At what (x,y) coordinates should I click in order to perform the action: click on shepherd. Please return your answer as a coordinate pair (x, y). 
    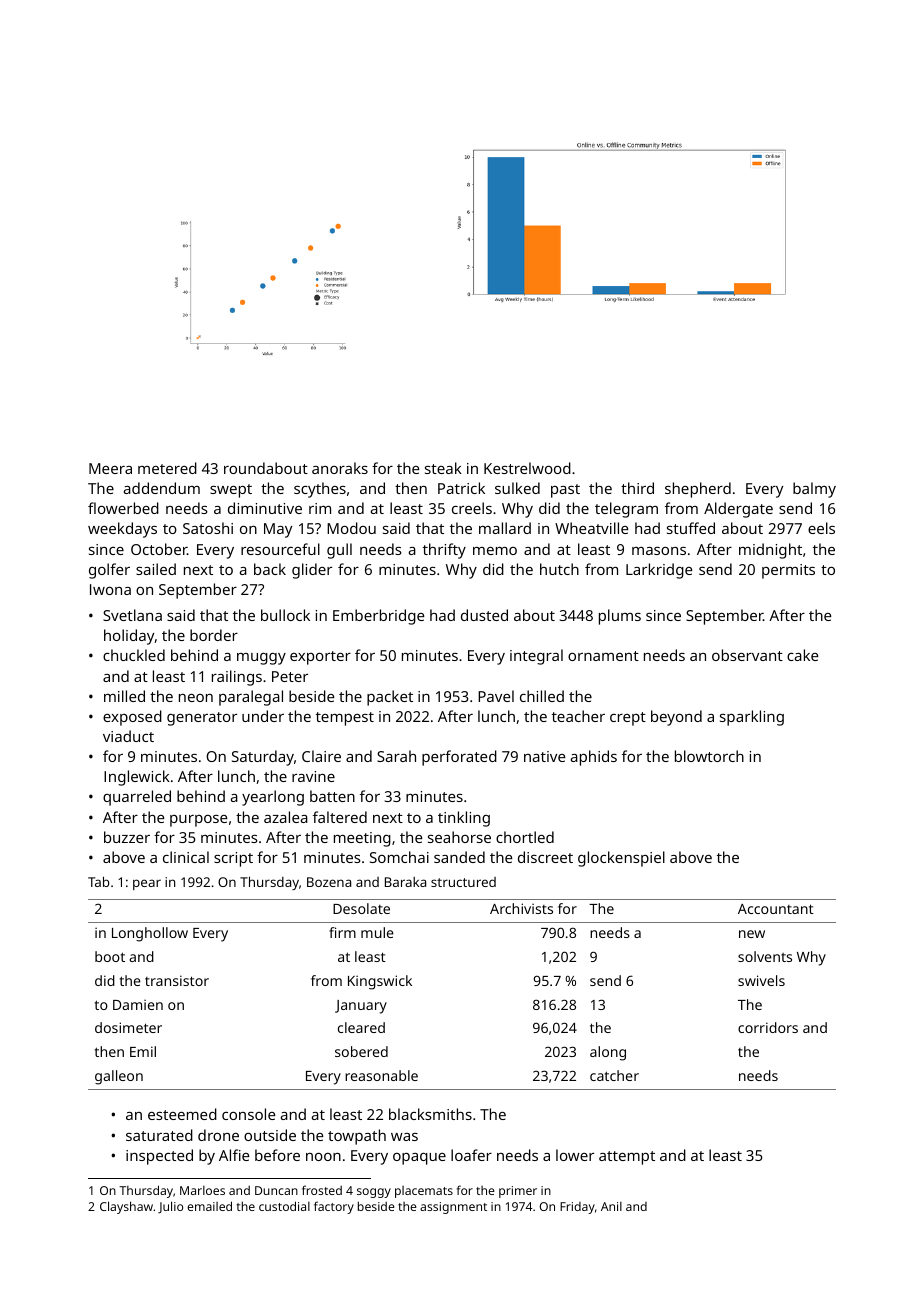
    Looking at the image, I should click on (698, 490).
